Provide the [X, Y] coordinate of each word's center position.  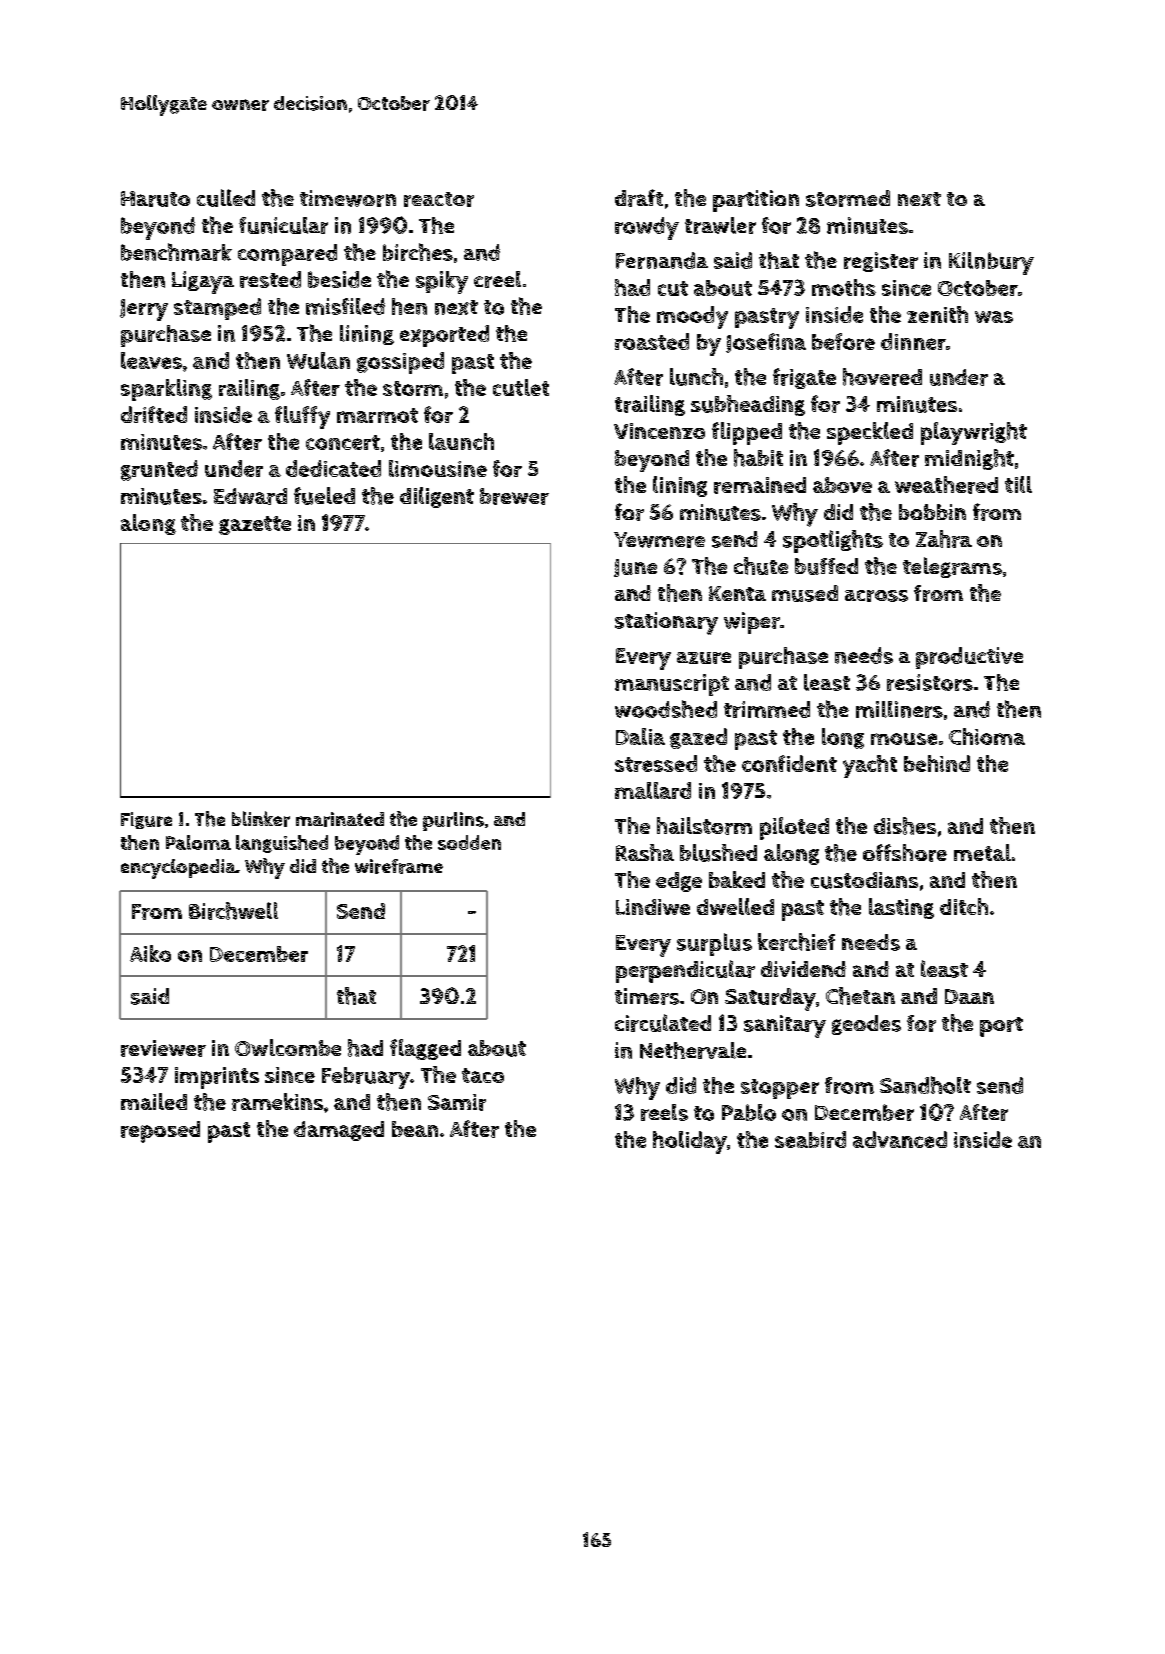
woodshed [666, 709]
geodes [866, 1025]
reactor [439, 199]
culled [226, 198]
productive [969, 658]
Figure [146, 820]
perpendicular [685, 971]
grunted [159, 470]
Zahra [944, 539]
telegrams [952, 567]
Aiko [150, 953]
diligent [437, 497]
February [366, 1078]
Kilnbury [991, 263]
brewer [514, 496]
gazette [255, 525]
